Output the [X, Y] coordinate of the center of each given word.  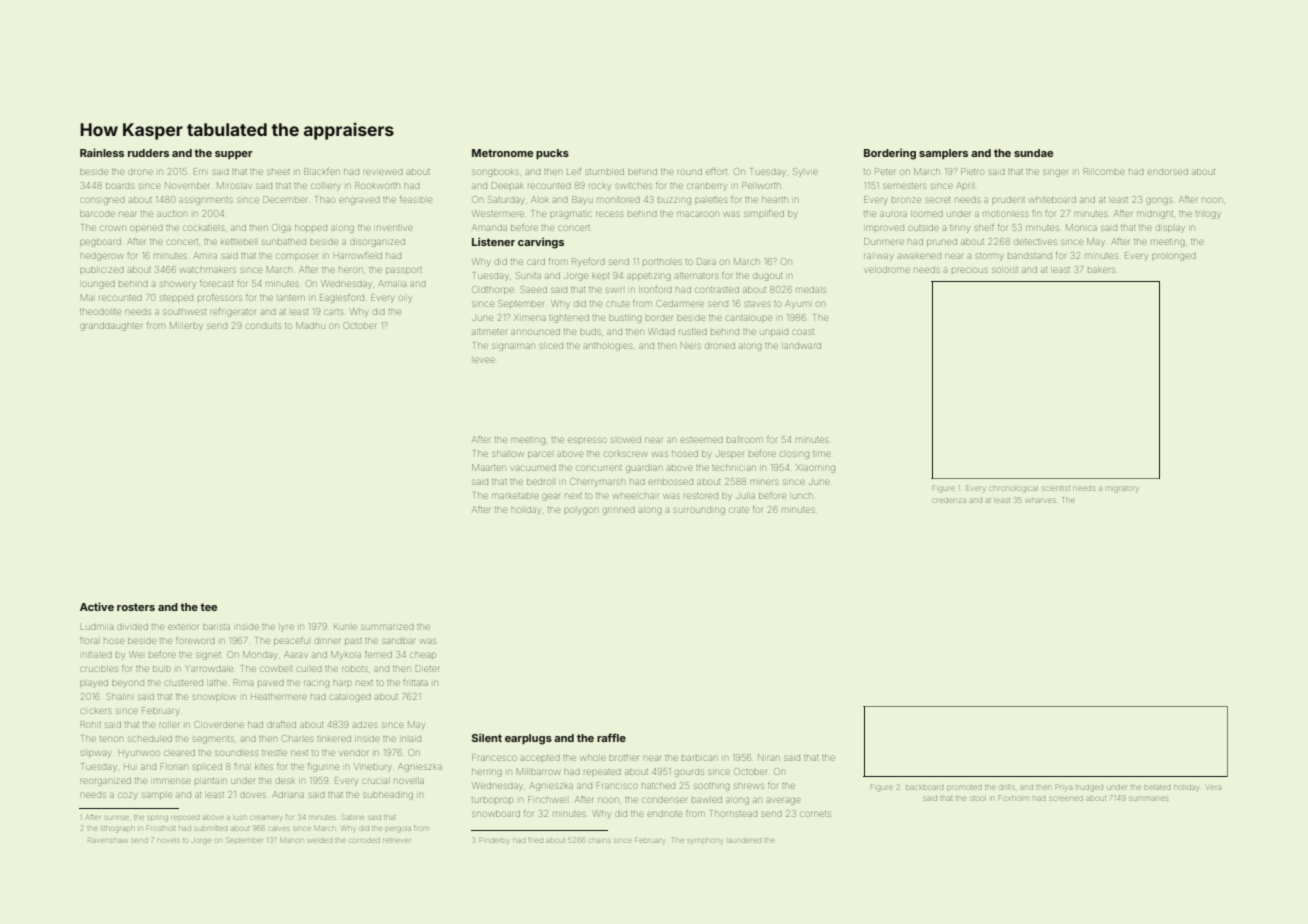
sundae [1033, 153]
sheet [278, 172]
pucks [552, 154]
